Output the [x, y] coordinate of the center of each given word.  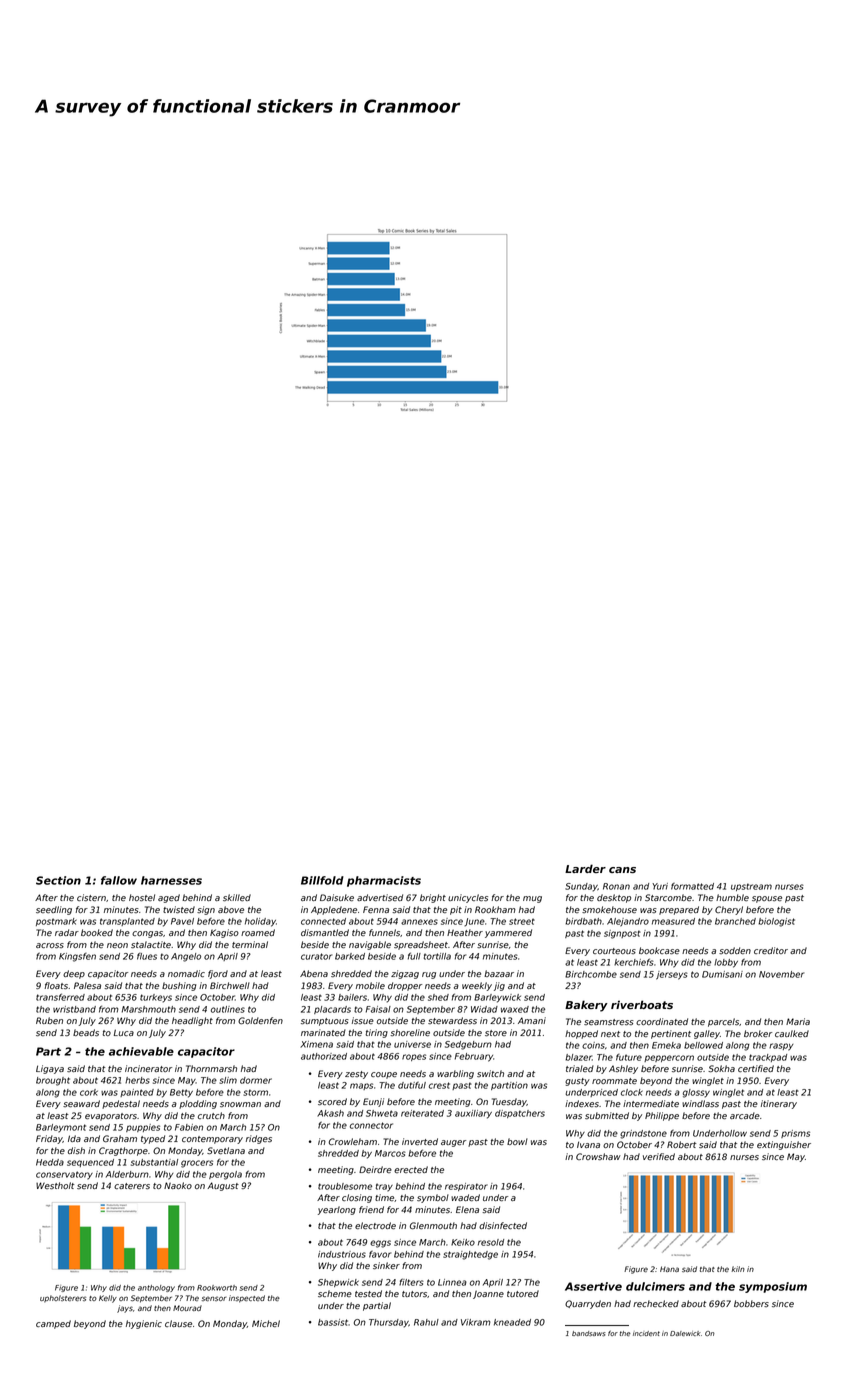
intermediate [651, 1104]
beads [86, 1033]
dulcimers [655, 1286]
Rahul [426, 1322]
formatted [692, 886]
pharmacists [384, 881]
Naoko [178, 1185]
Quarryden [588, 1304]
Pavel [182, 921]
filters [411, 1282]
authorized [324, 1056]
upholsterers [63, 1299]
